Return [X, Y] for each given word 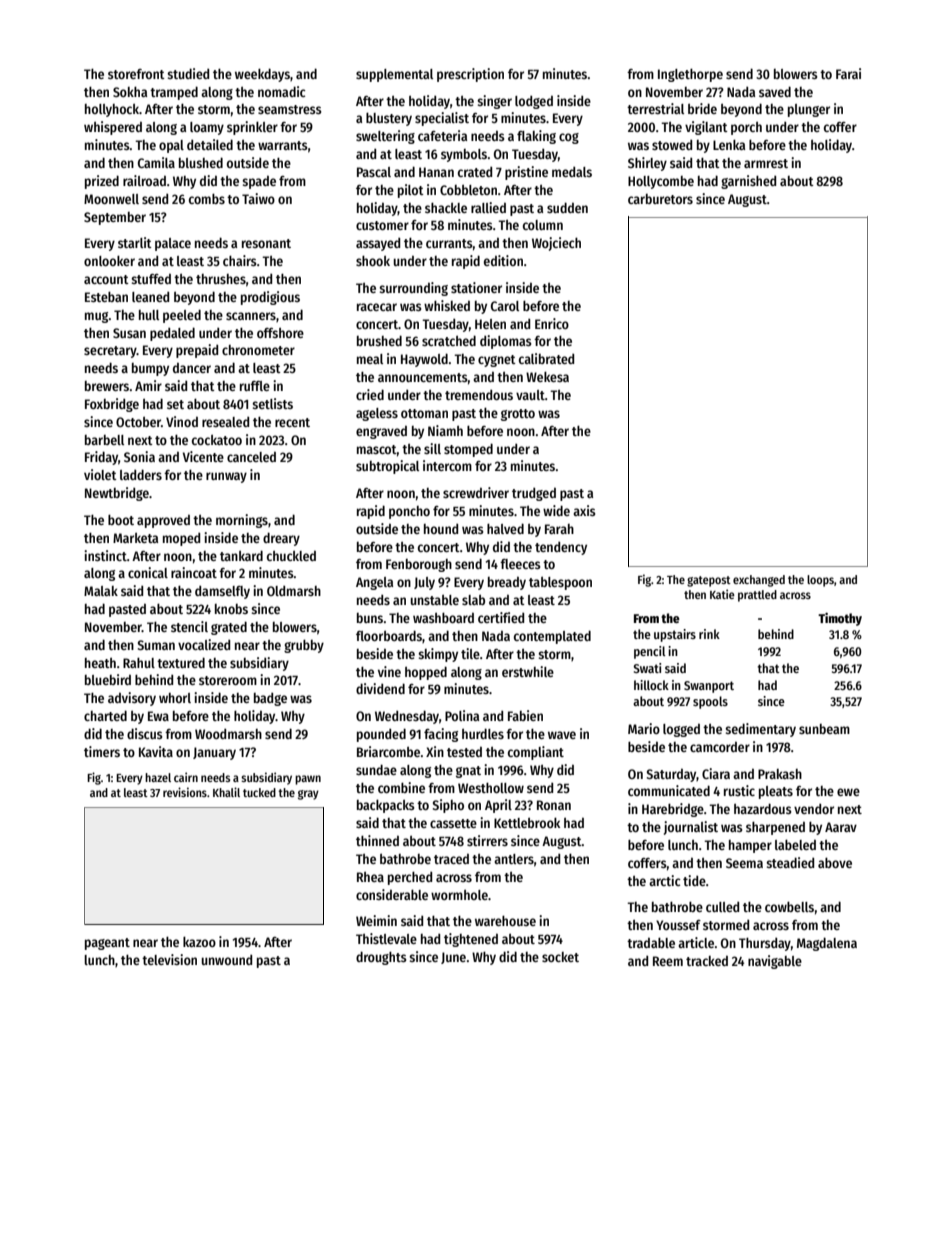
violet [100, 474]
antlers [514, 859]
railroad [144, 180]
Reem [668, 961]
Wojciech [556, 244]
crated [475, 172]
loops [820, 581]
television [169, 959]
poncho [409, 512]
